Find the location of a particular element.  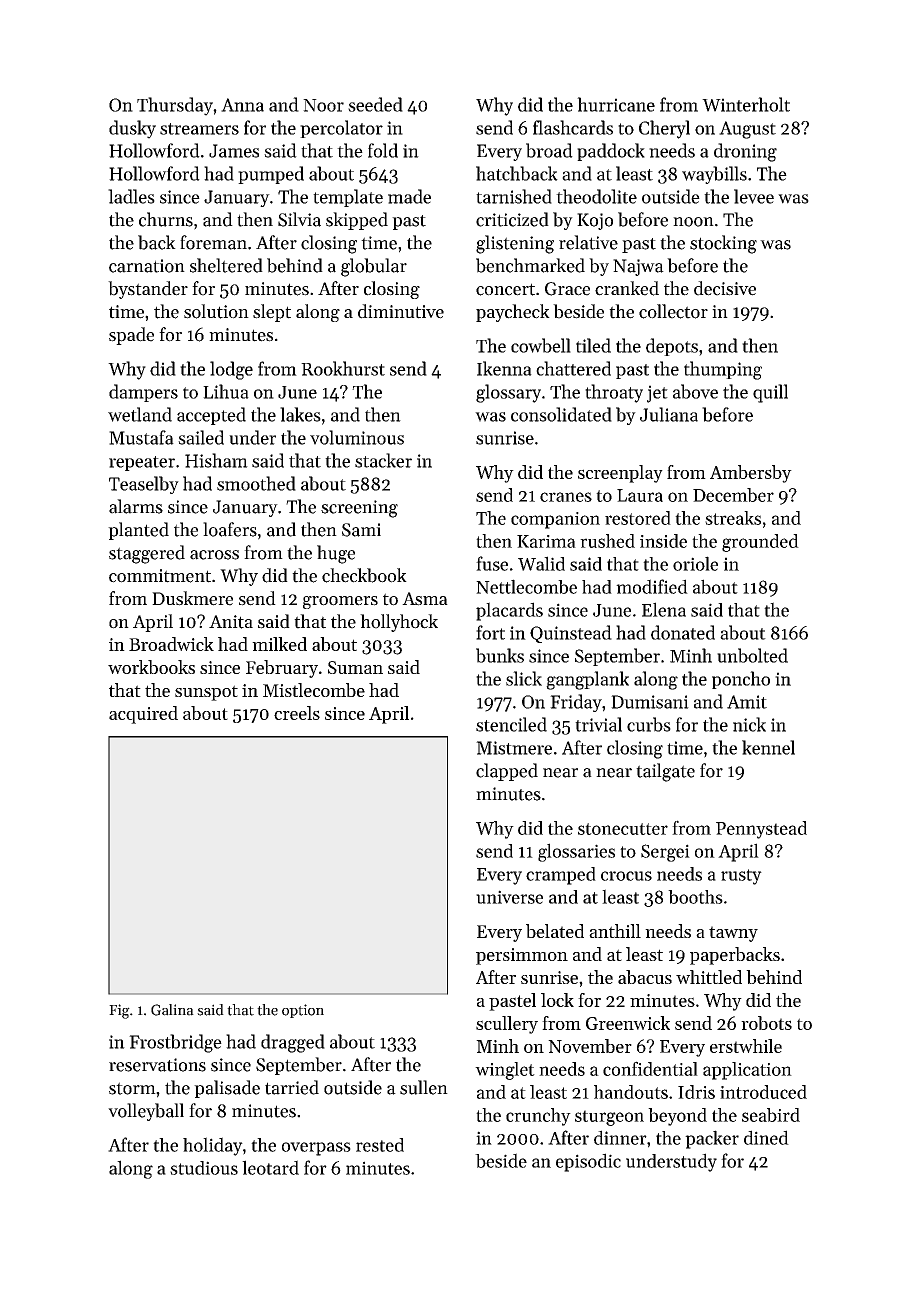

Elena is located at coordinates (664, 609).
